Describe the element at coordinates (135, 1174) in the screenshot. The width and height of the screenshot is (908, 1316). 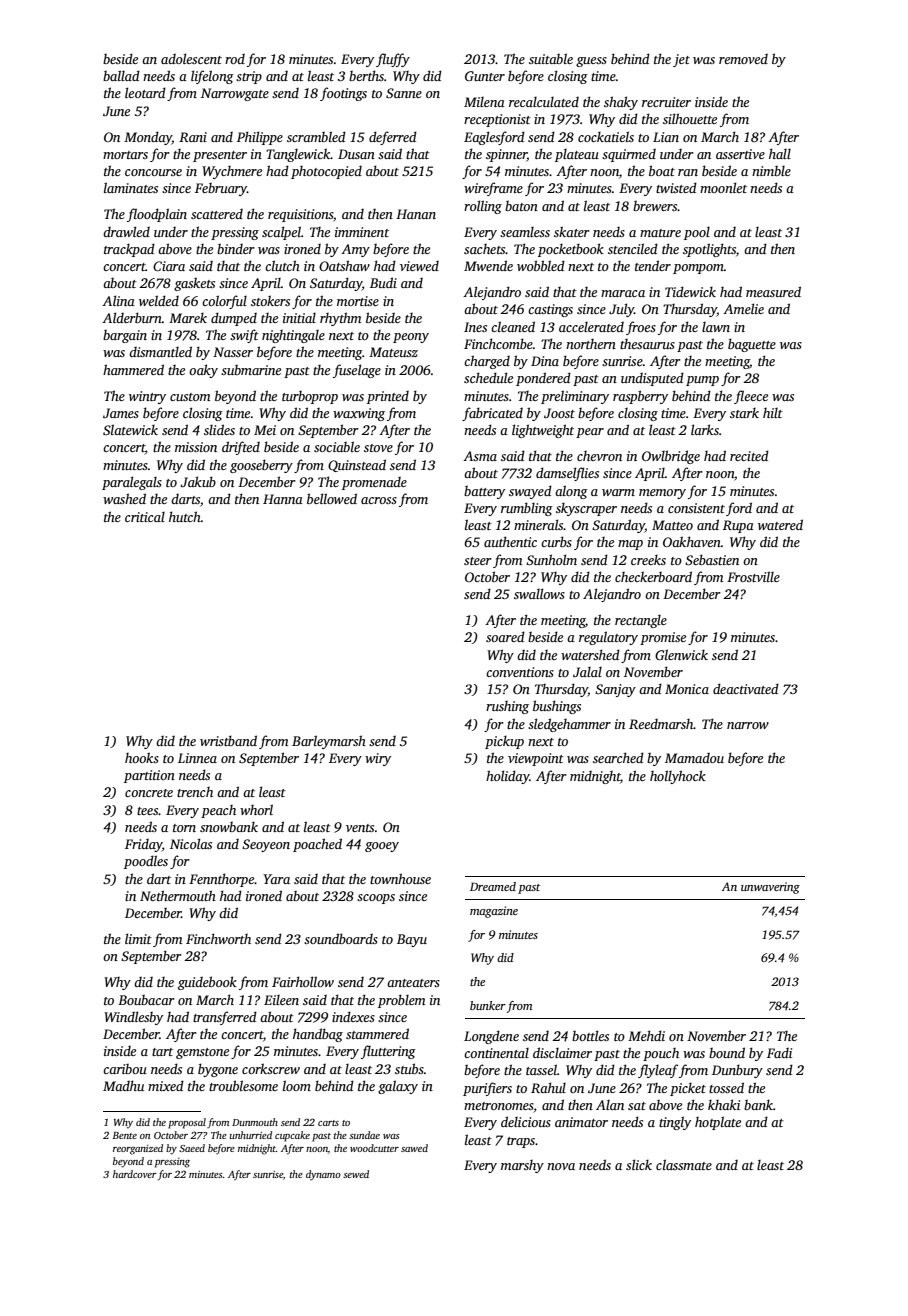
I see `hardcover` at that location.
